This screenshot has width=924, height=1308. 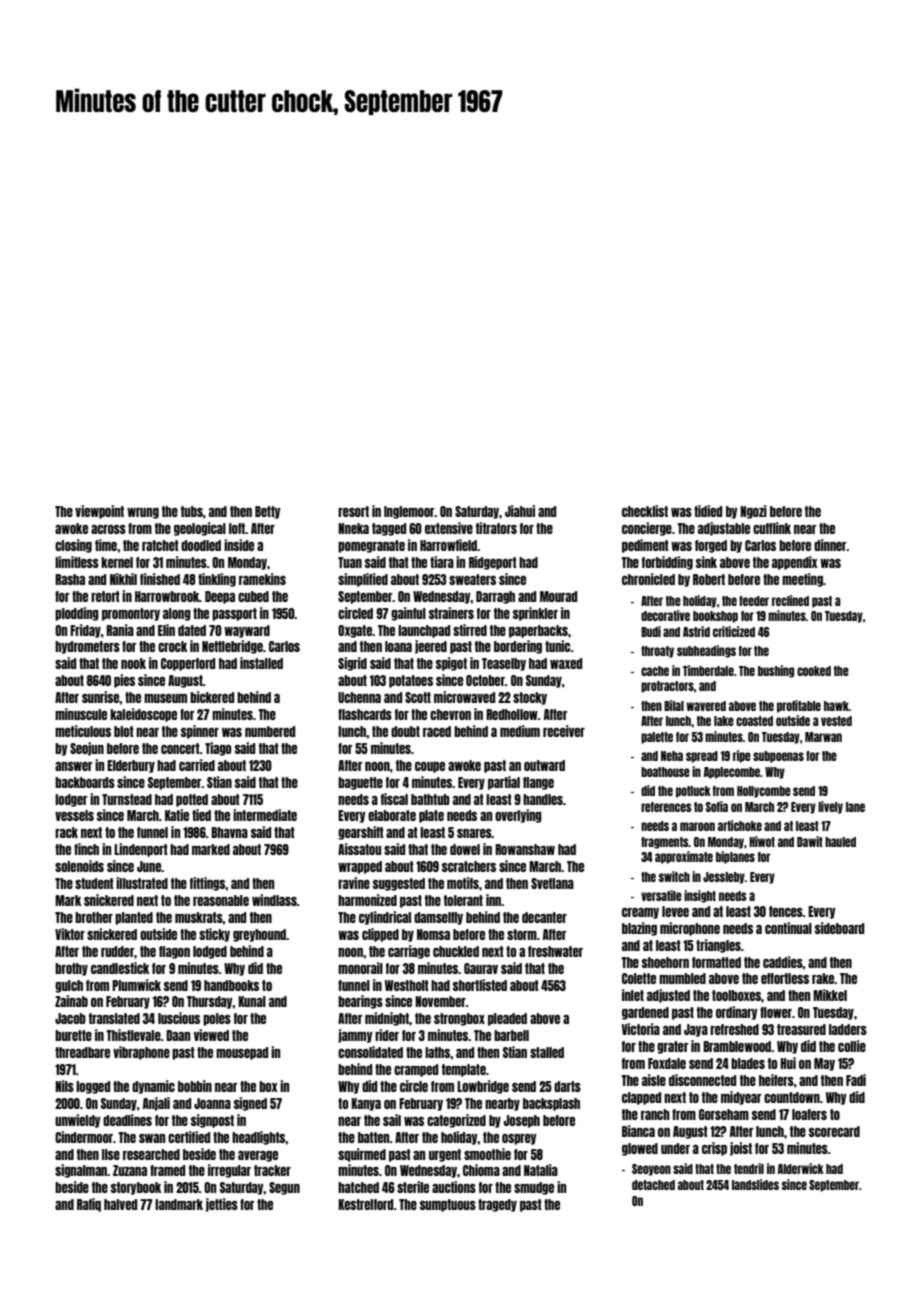 I want to click on barbell, so click(x=511, y=1035).
